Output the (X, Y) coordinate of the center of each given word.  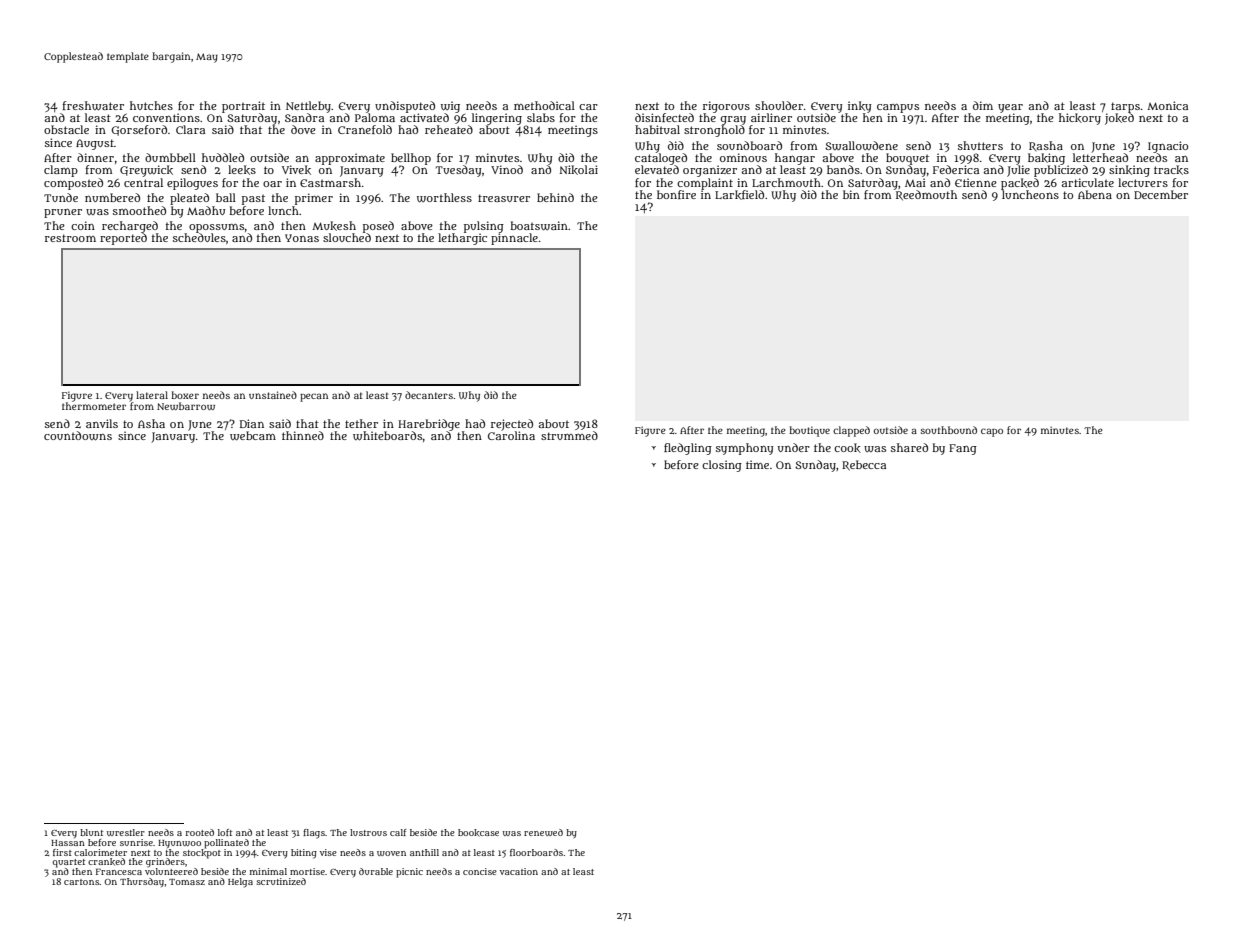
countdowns (78, 436)
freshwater (93, 106)
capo (992, 432)
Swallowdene (861, 146)
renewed (543, 832)
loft (225, 832)
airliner (771, 117)
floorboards (536, 852)
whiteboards (387, 436)
